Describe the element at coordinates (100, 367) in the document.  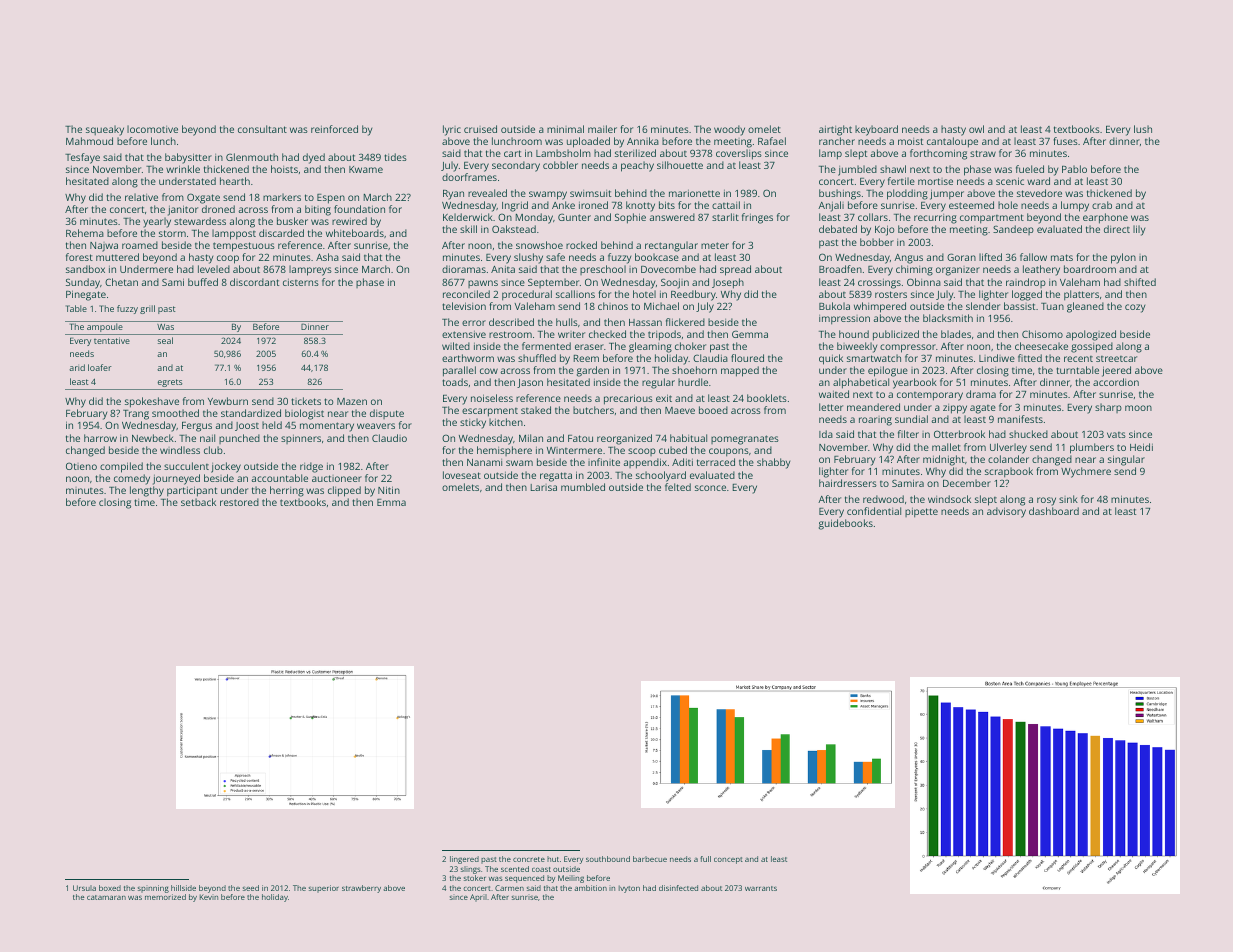
I see `loafer` at that location.
